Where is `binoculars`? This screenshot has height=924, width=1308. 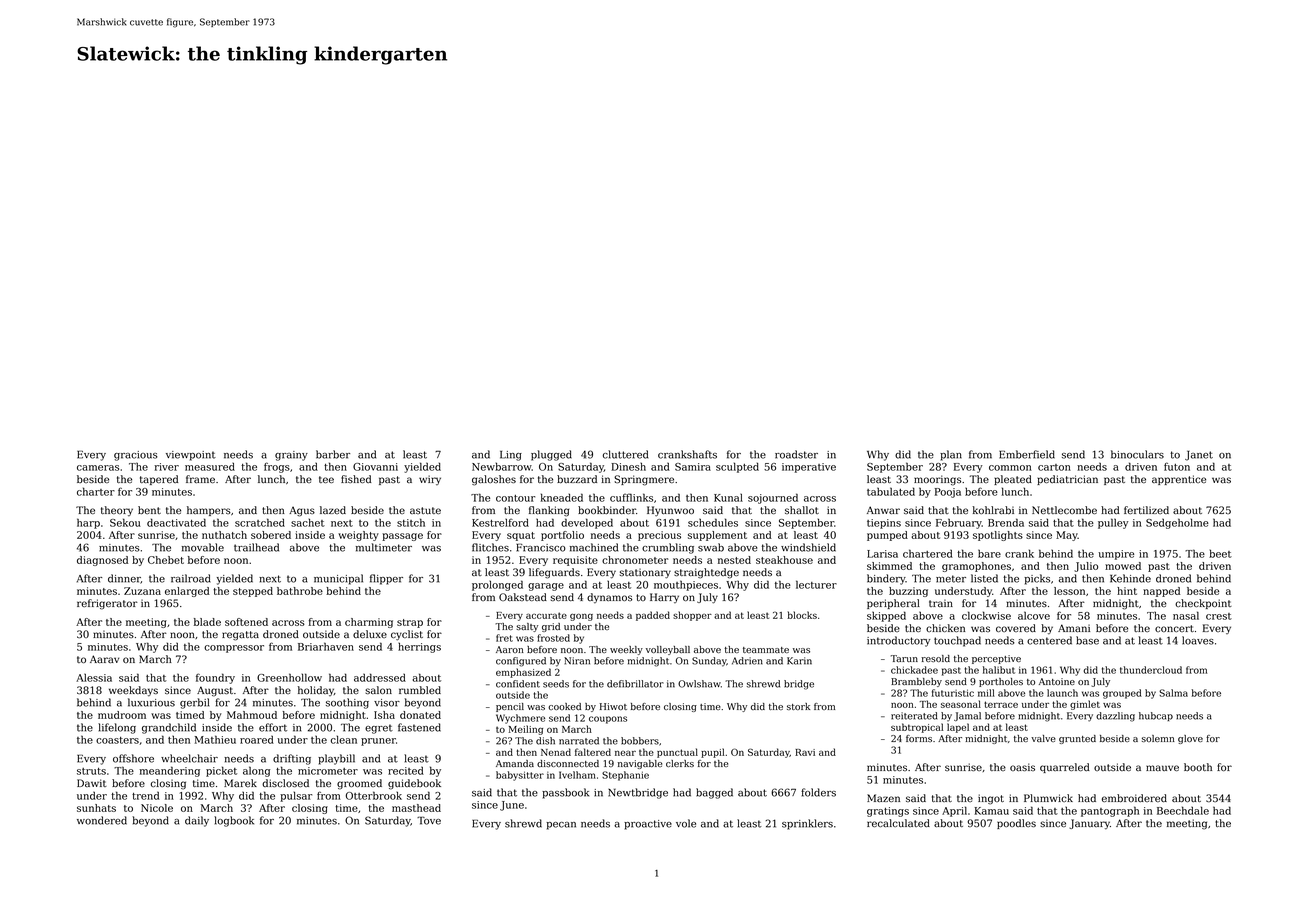 binoculars is located at coordinates (1137, 454).
